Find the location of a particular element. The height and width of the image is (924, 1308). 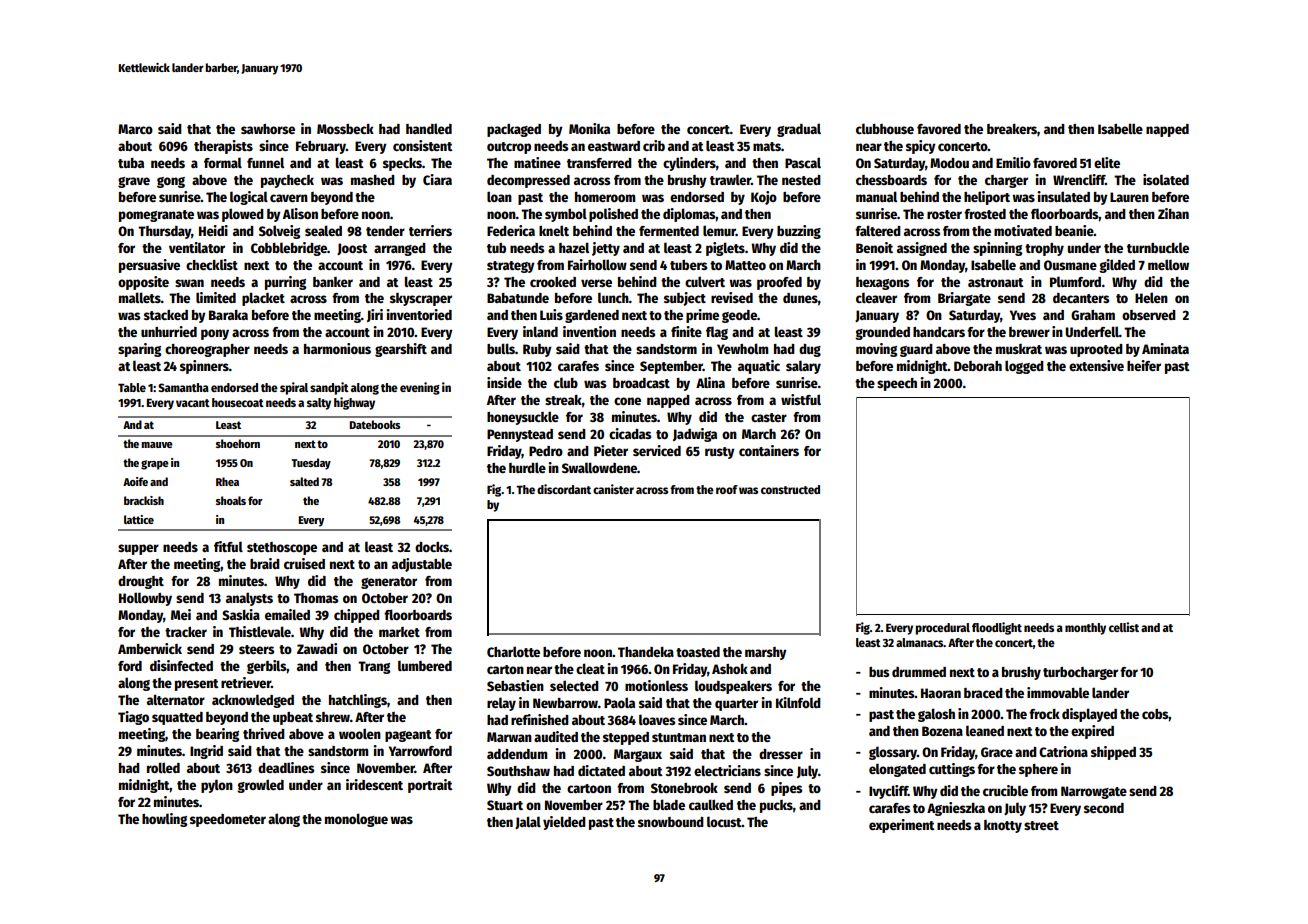

Marco is located at coordinates (135, 129).
